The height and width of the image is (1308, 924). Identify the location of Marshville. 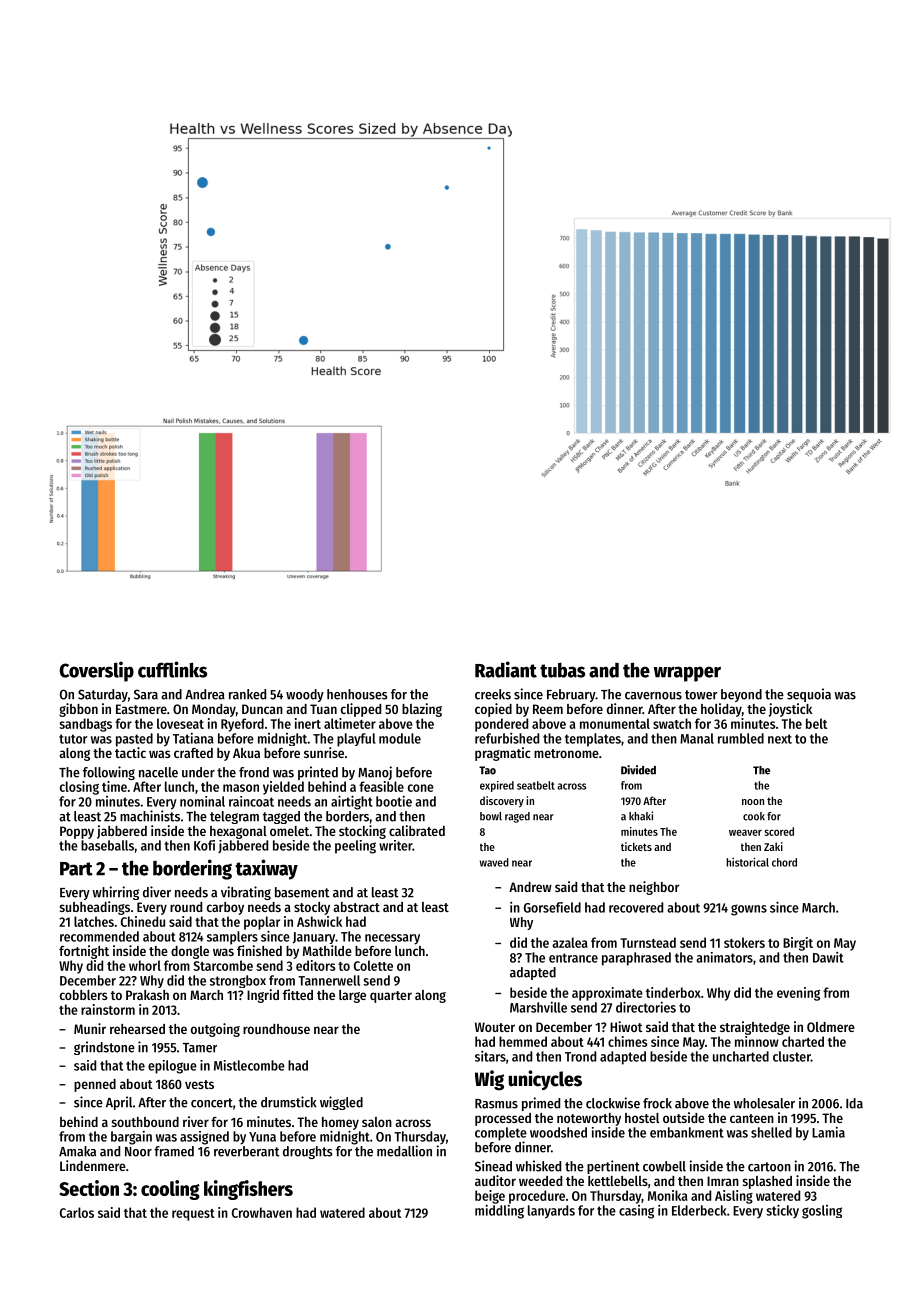
(538, 1007).
